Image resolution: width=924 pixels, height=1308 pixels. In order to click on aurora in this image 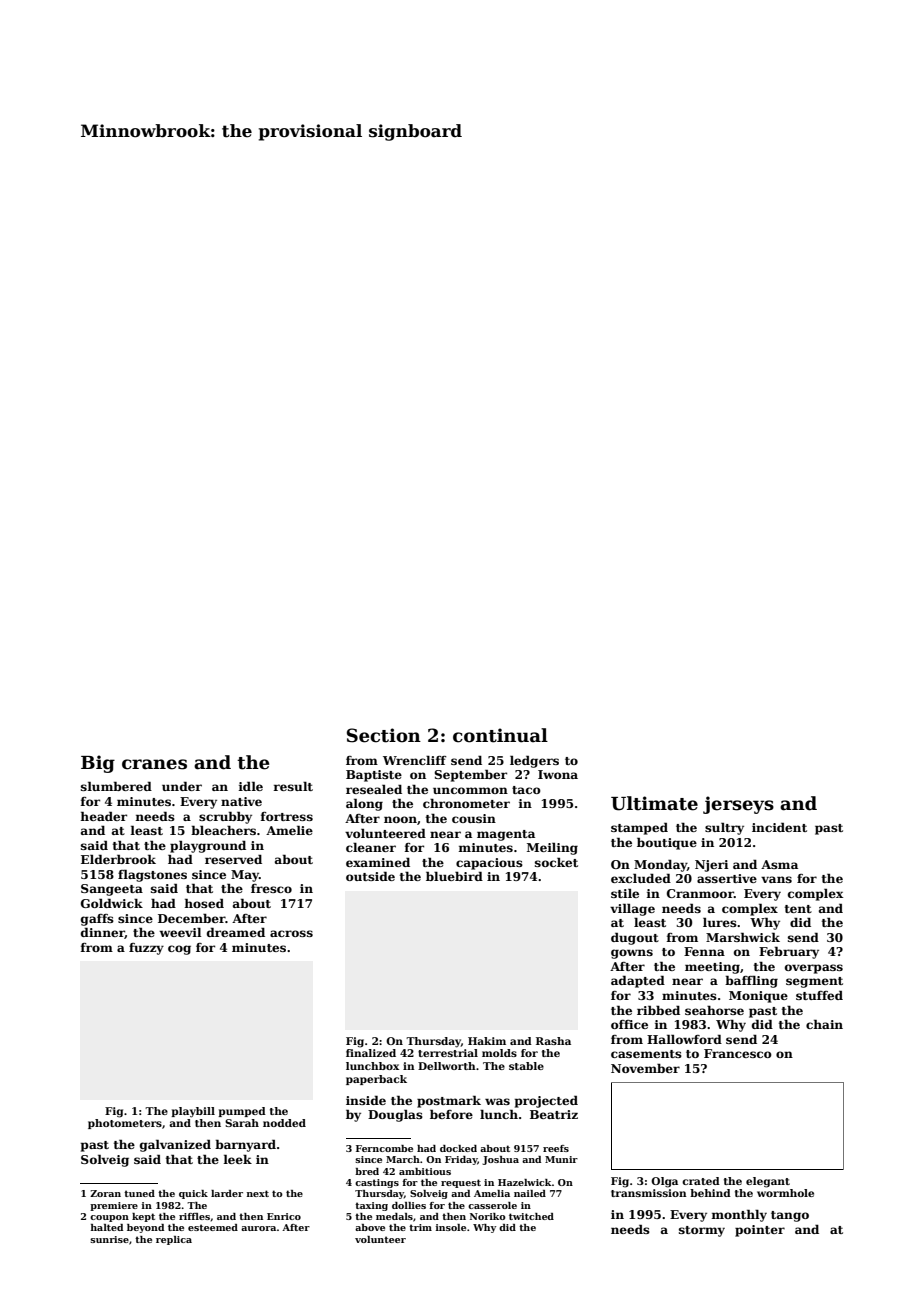, I will do `click(258, 1228)`.
